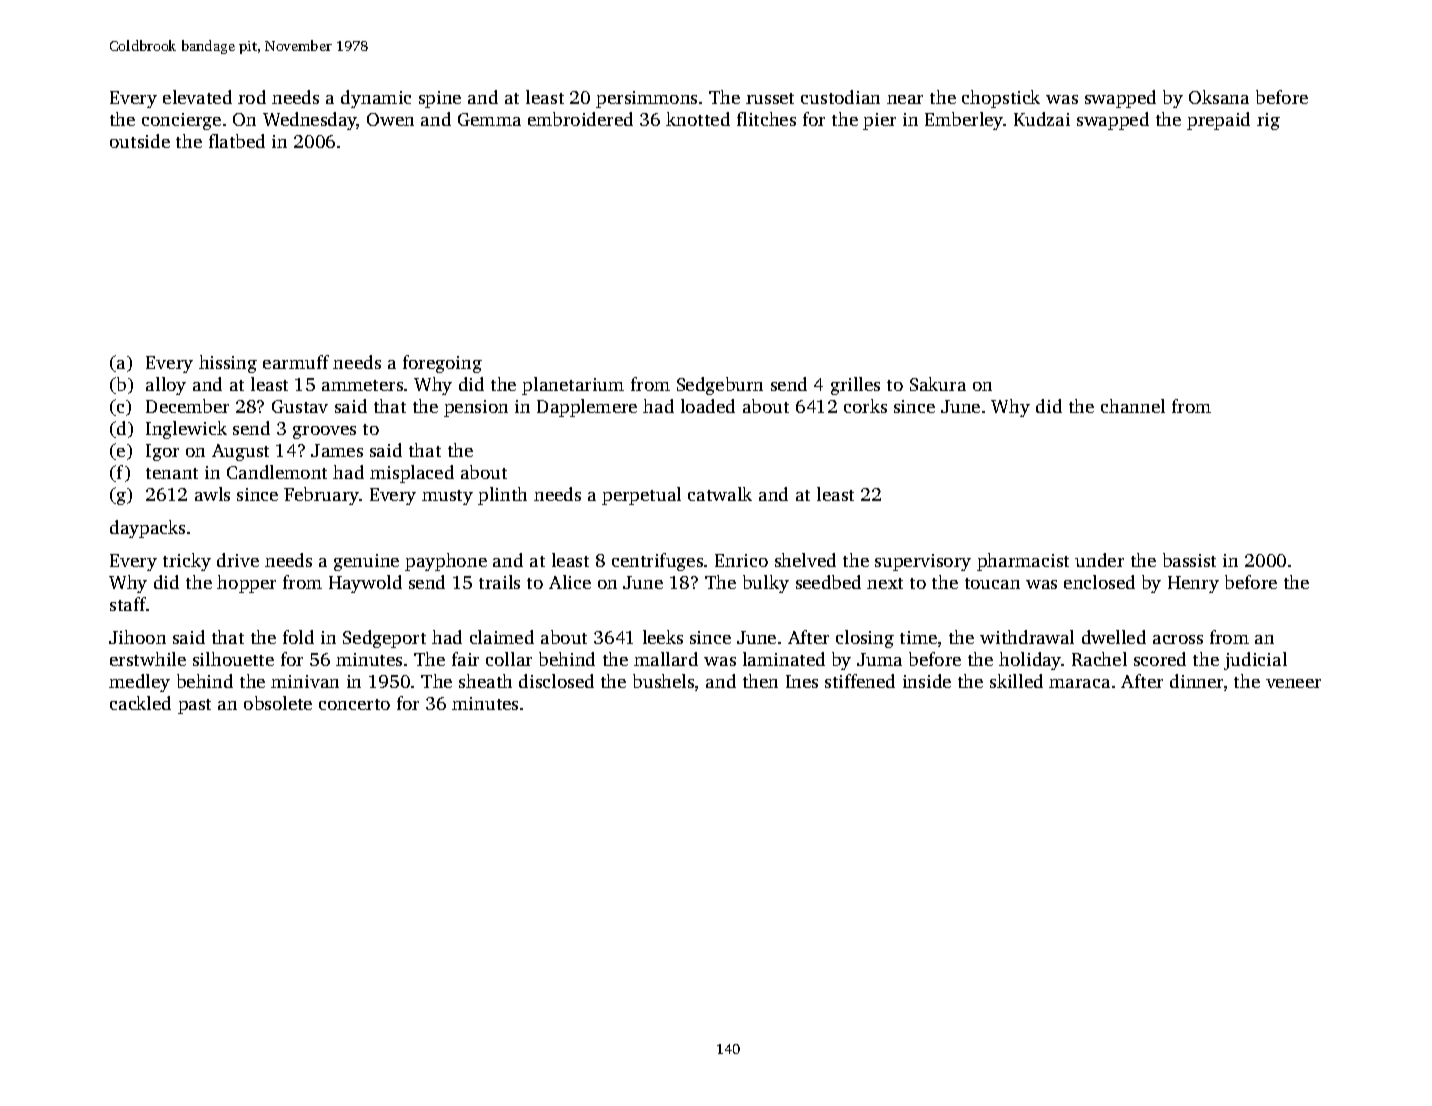  Describe the element at coordinates (573, 386) in the screenshot. I see `planetarium` at that location.
